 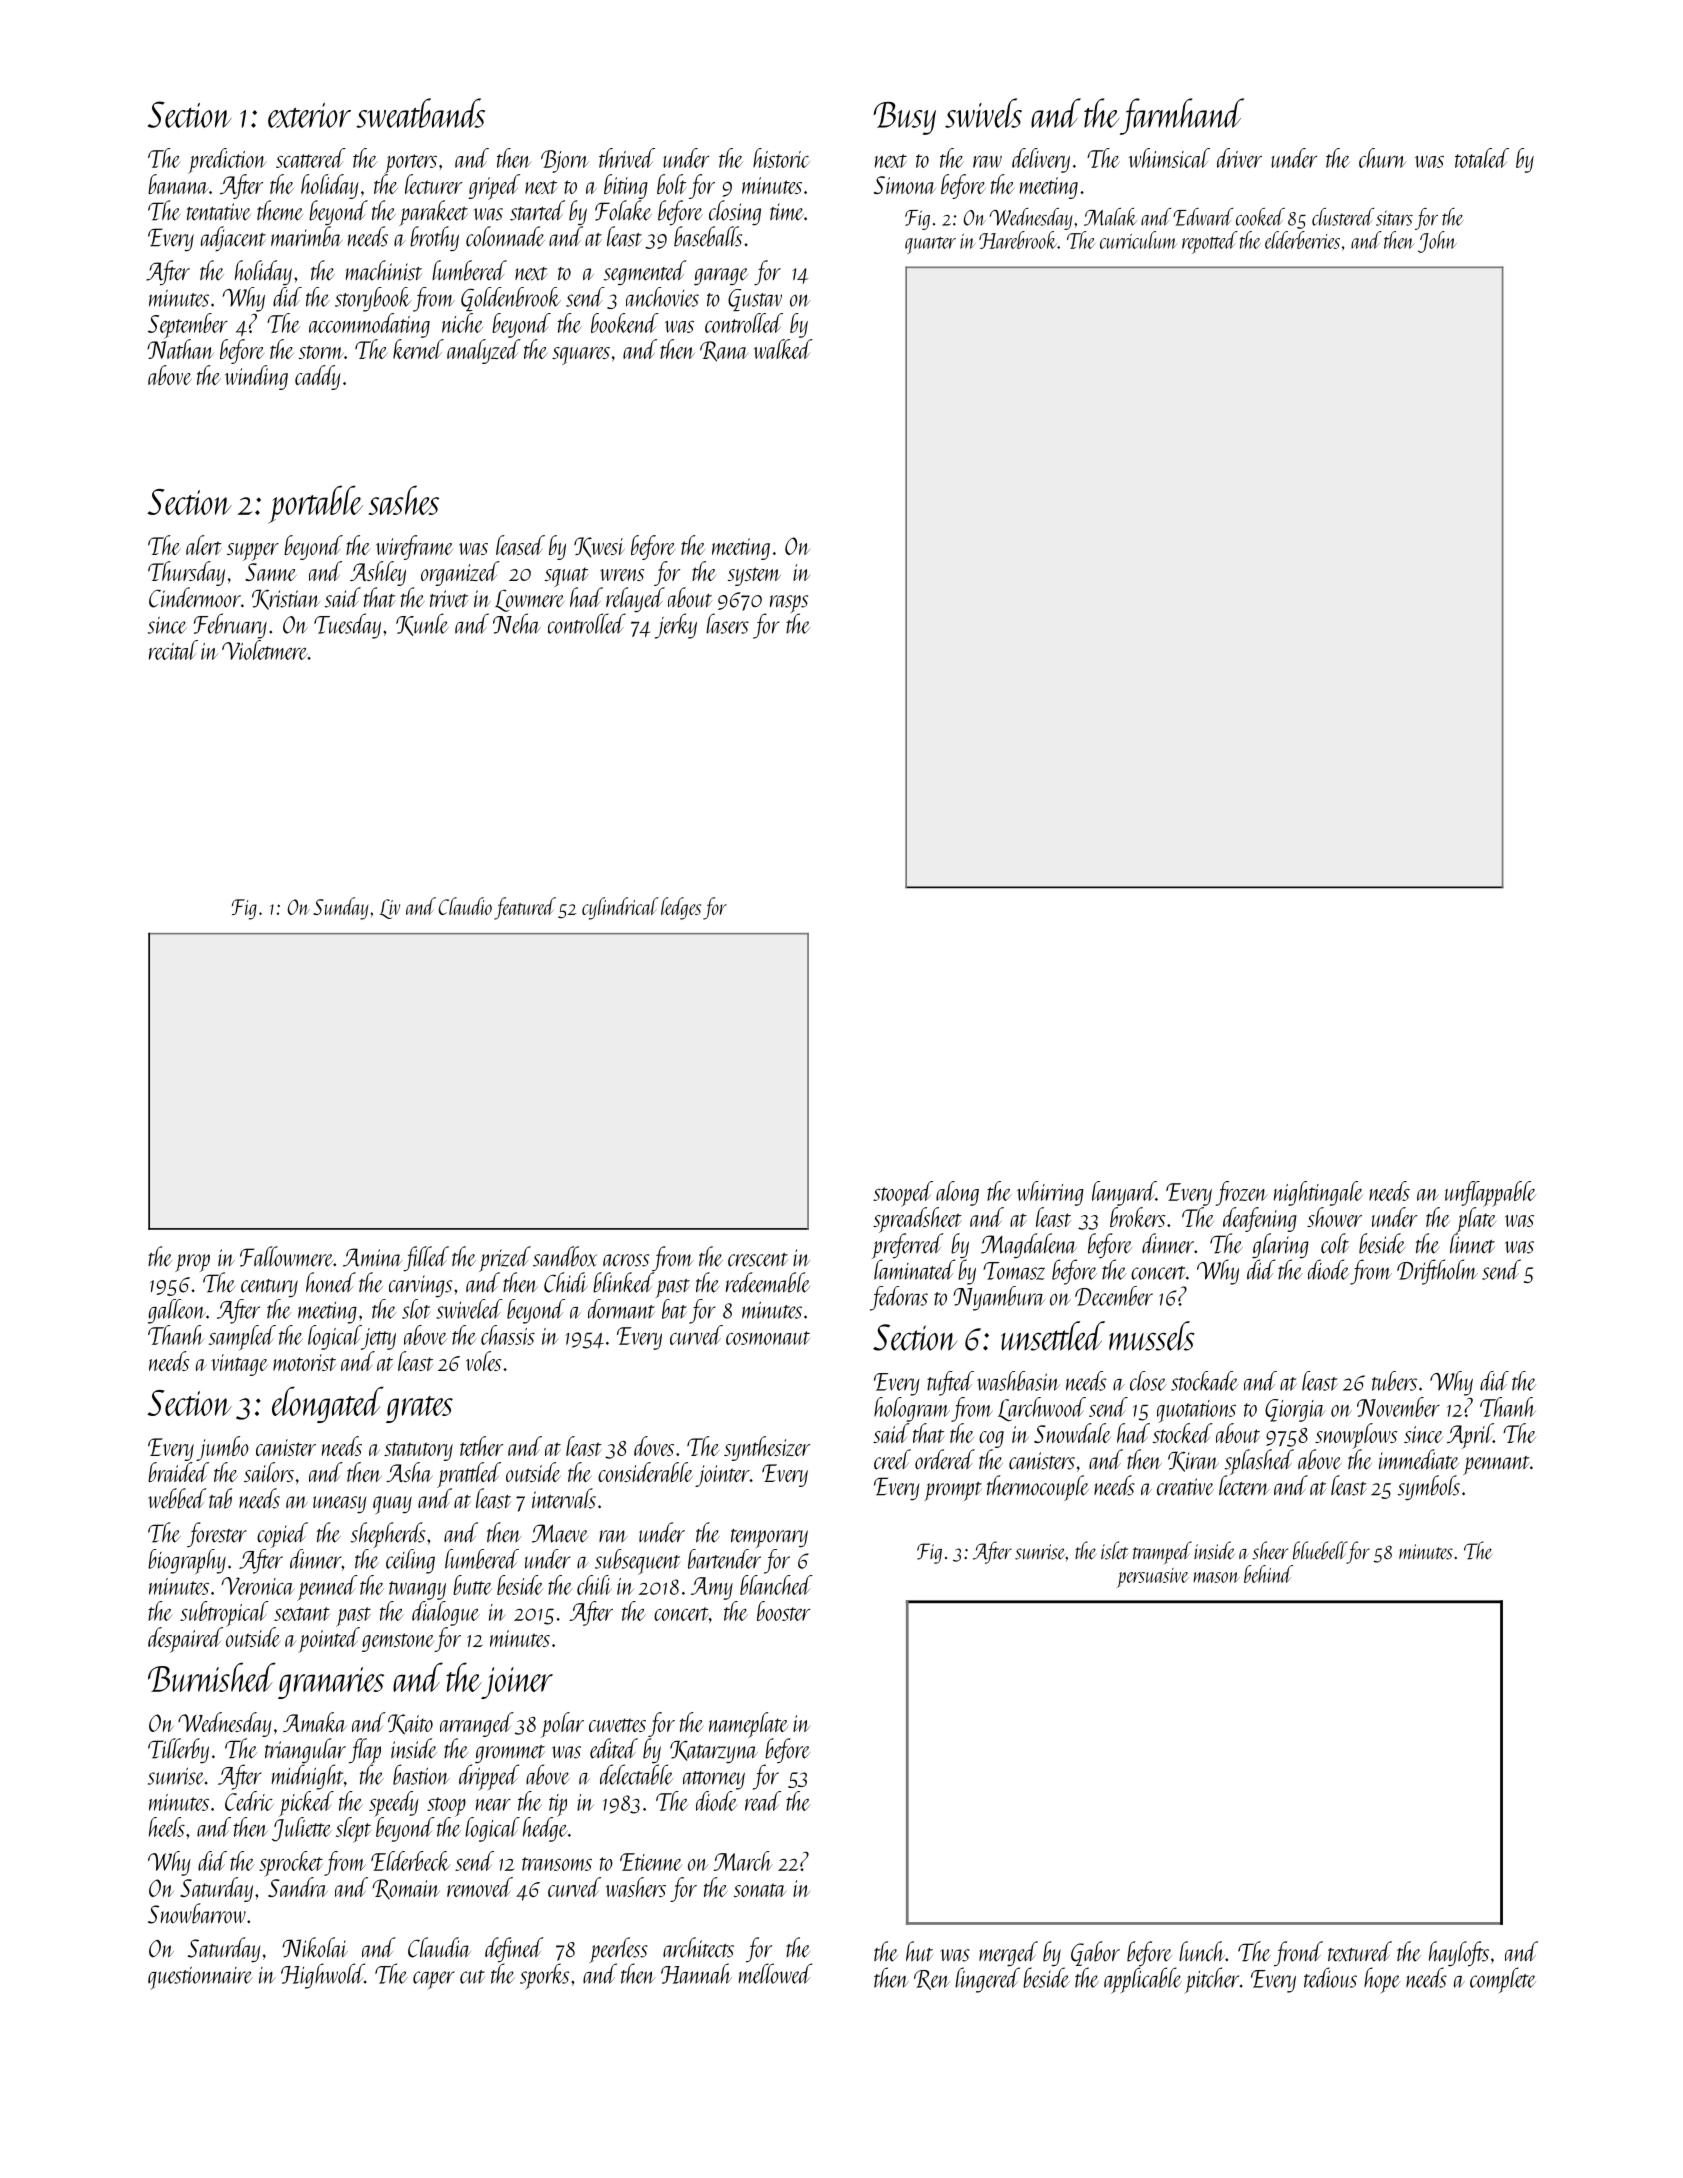 What do you see at coordinates (789, 604) in the image?
I see `rasps` at bounding box center [789, 604].
